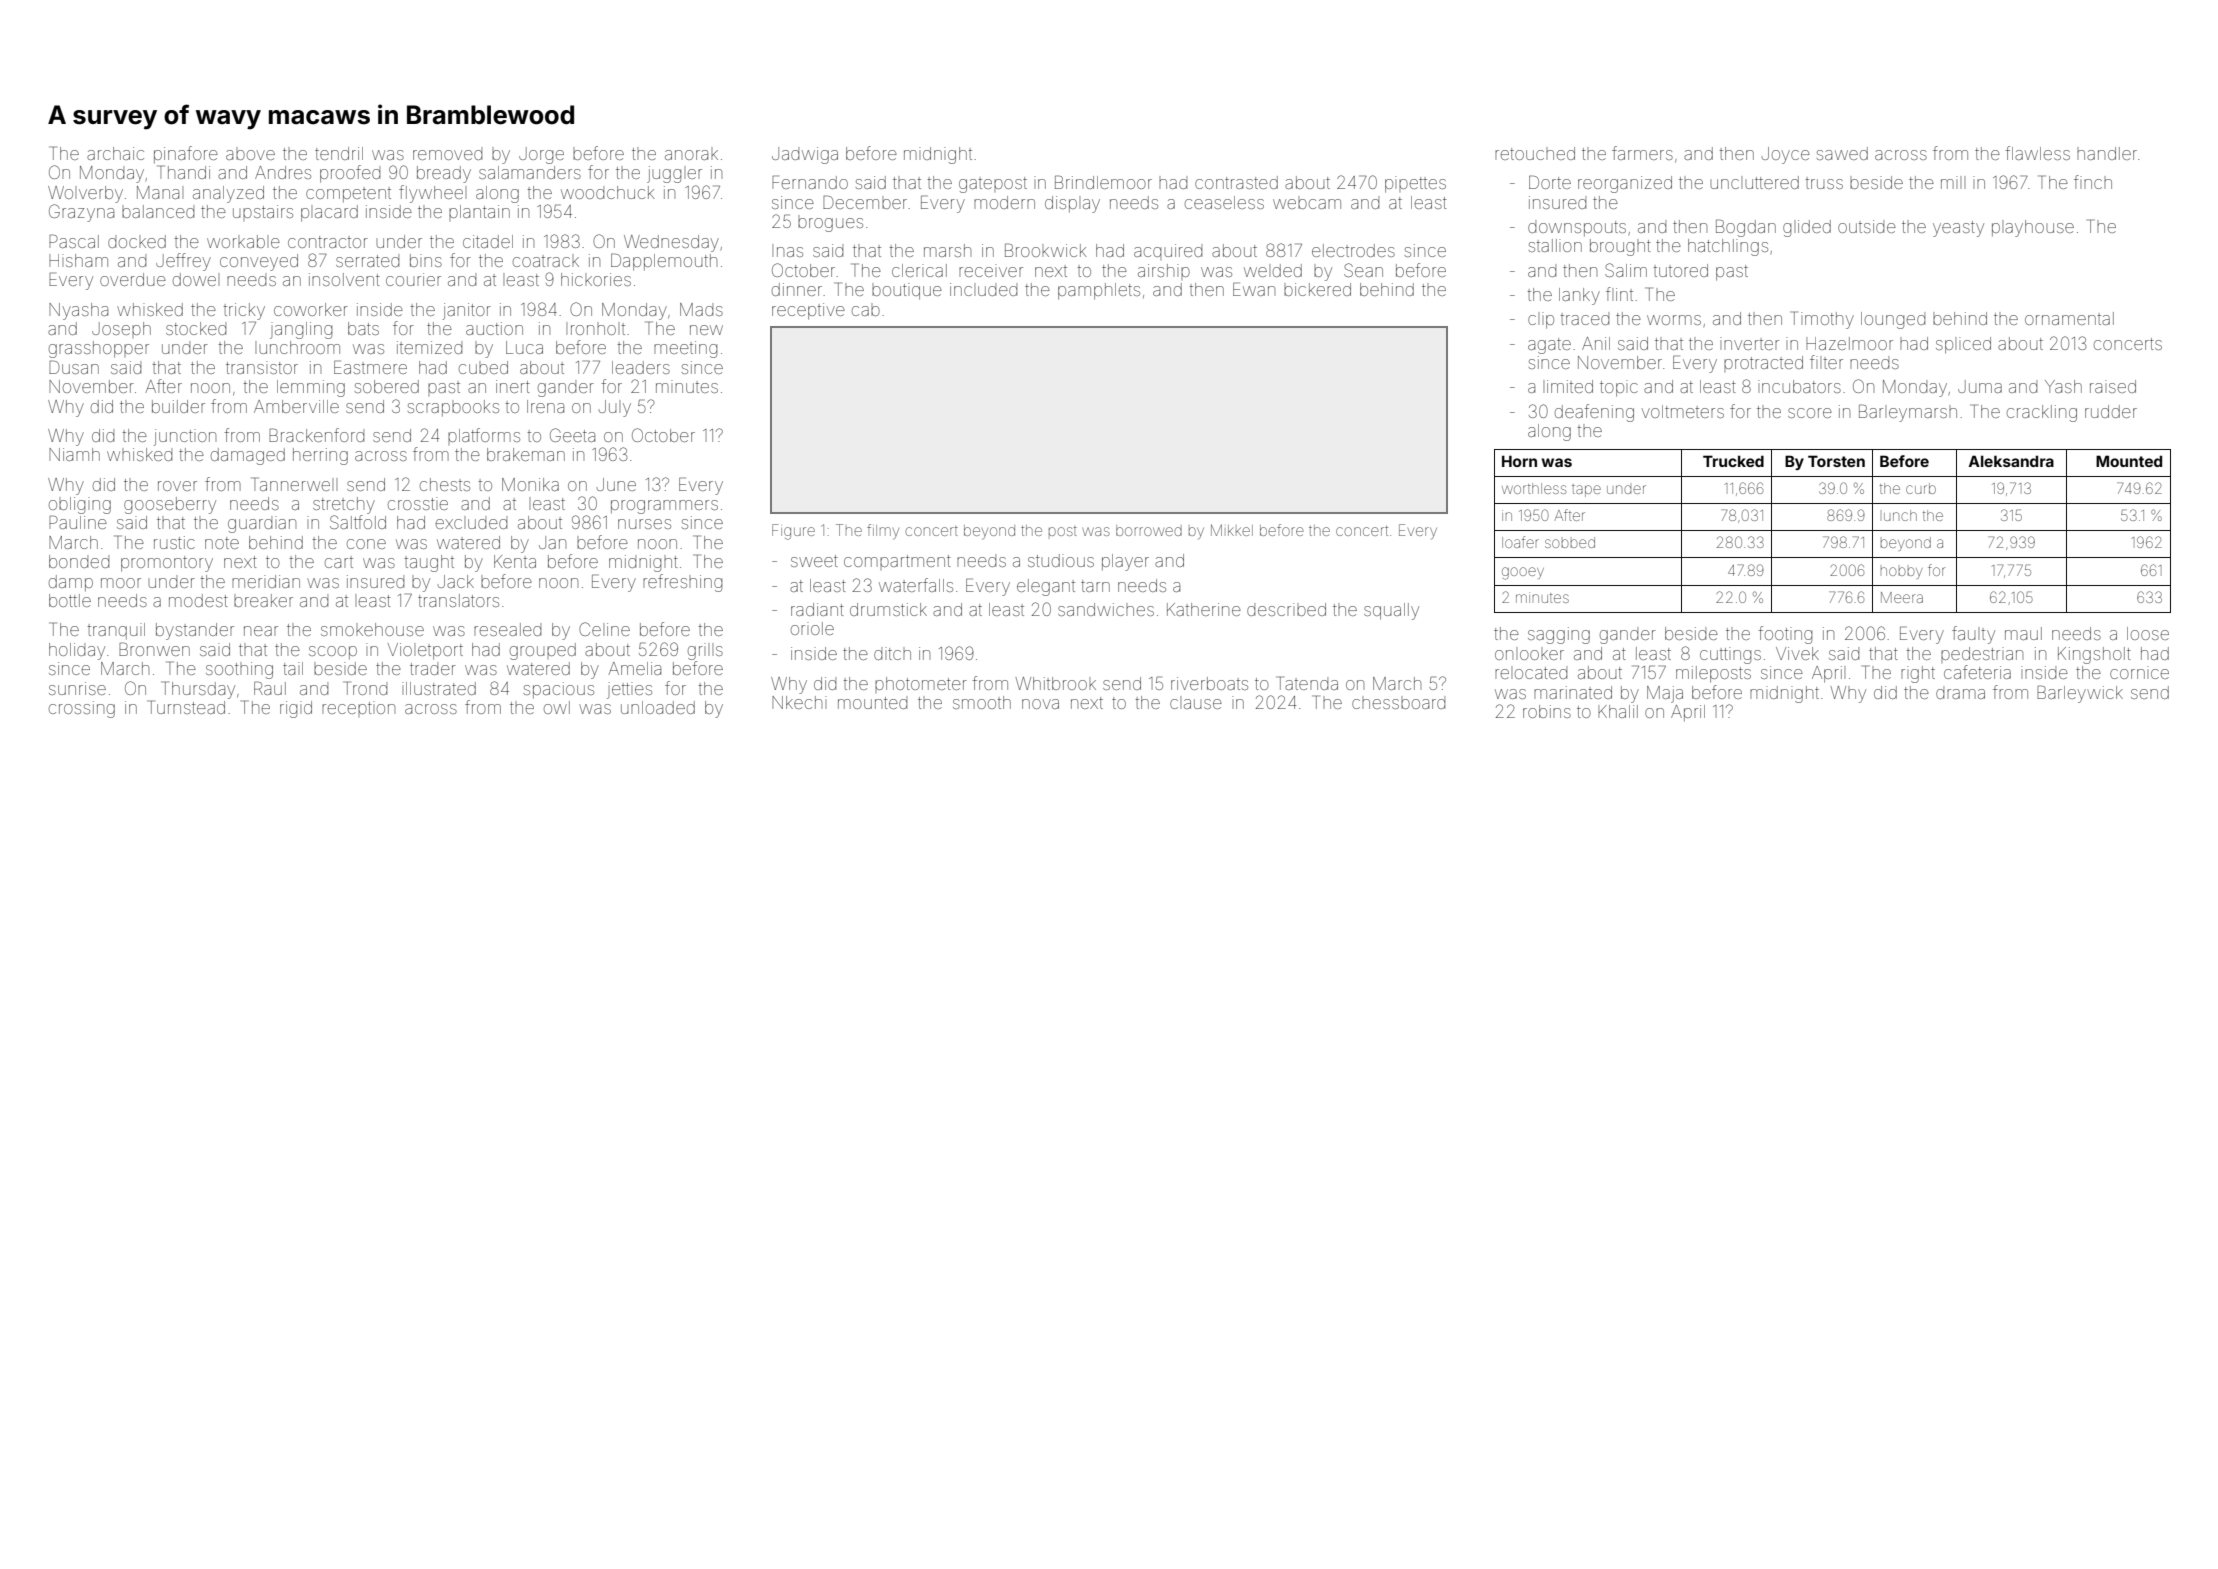  I want to click on translators, so click(458, 600).
